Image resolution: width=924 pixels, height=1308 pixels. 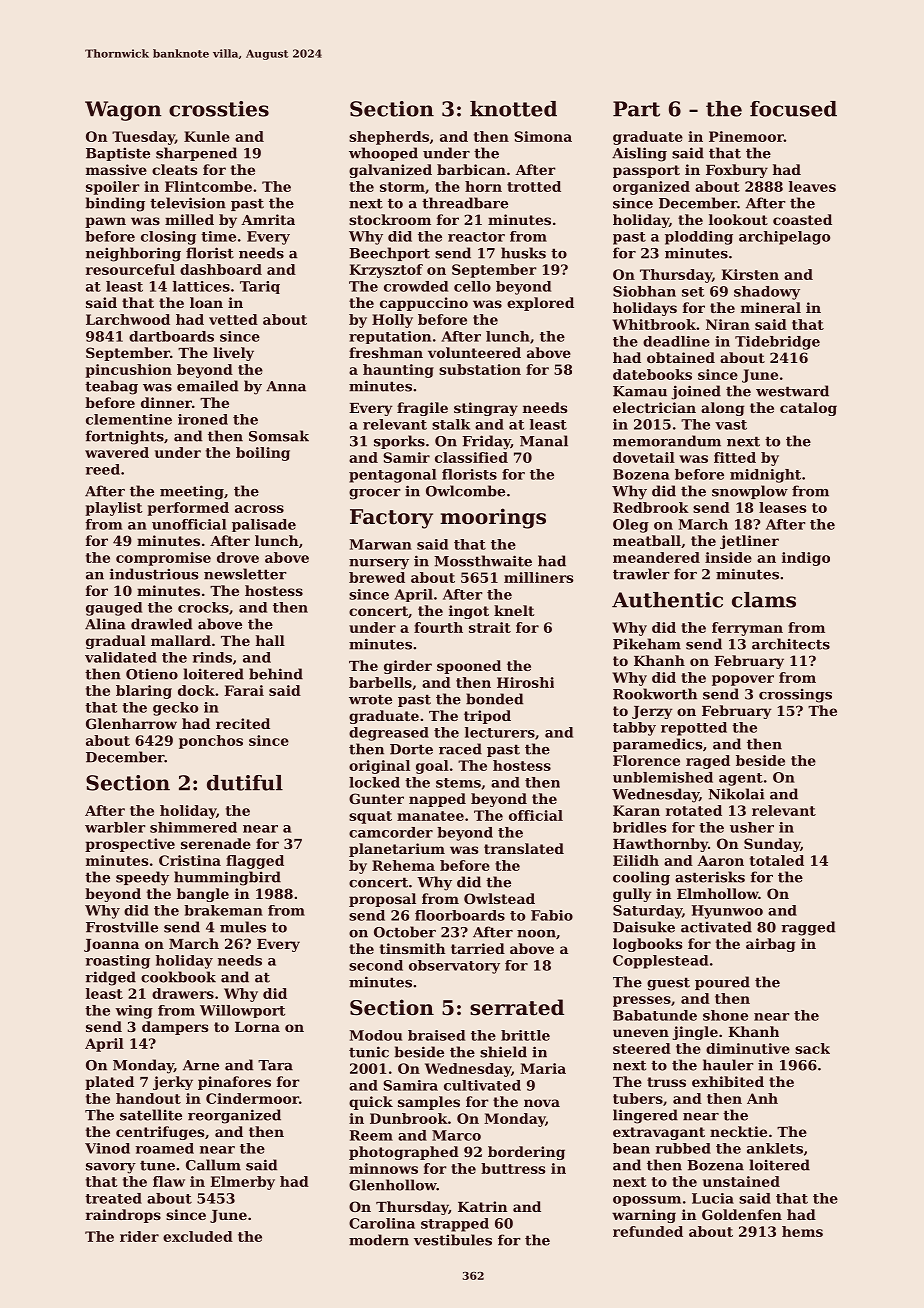 I want to click on rider, so click(x=139, y=1236).
